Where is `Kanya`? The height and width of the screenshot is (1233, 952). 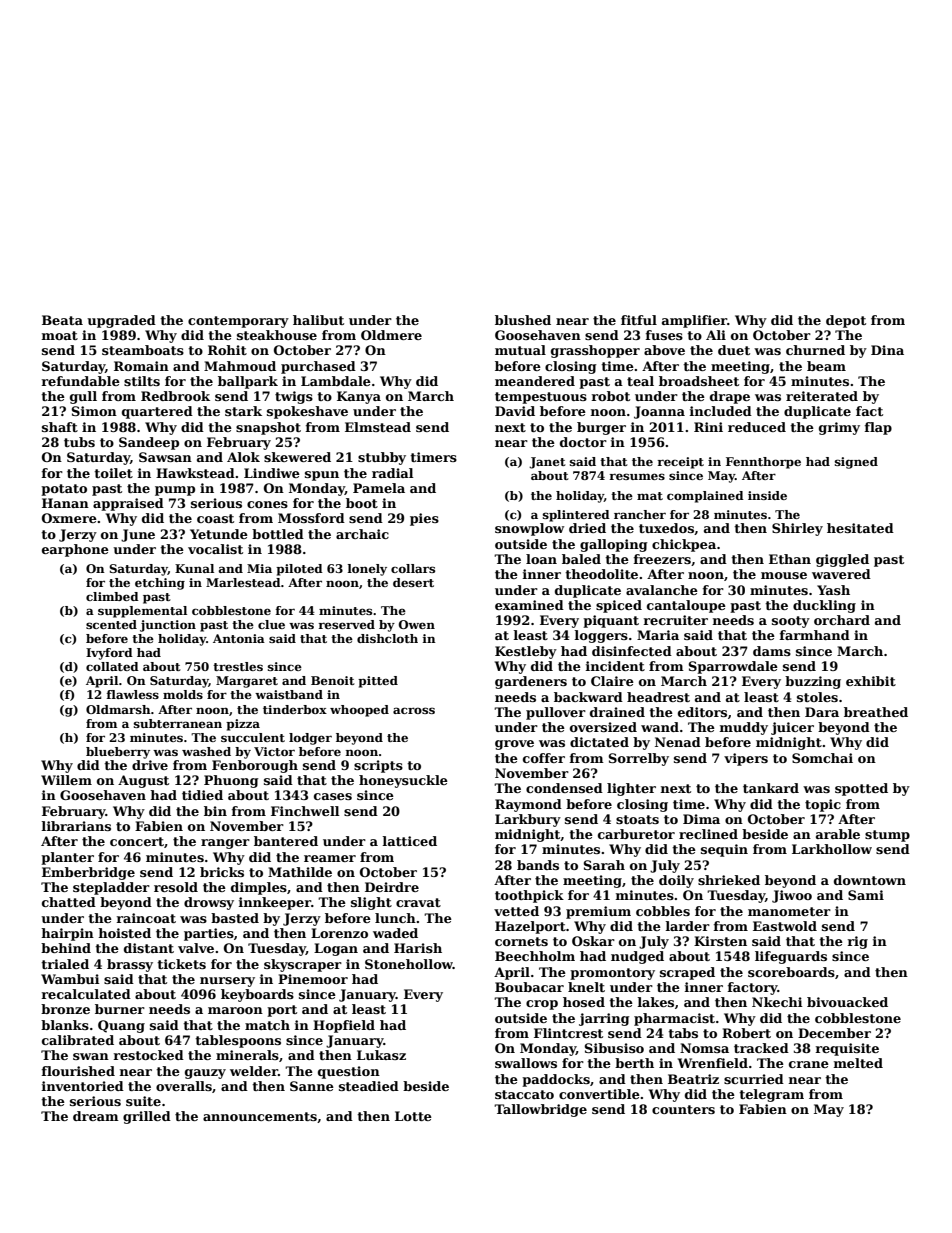
Kanya is located at coordinates (359, 397).
